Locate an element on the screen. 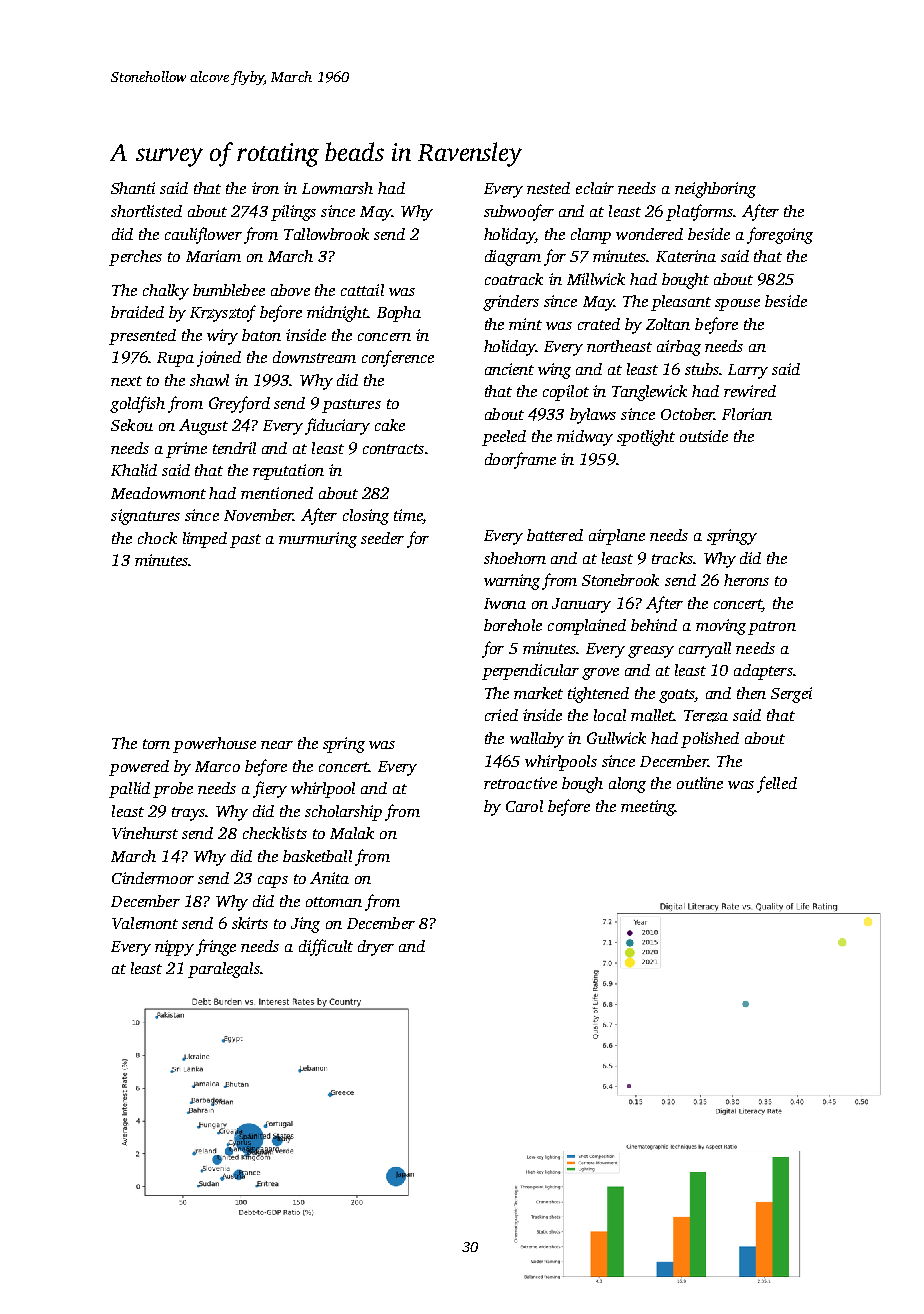 The image size is (924, 1314). paralegals is located at coordinates (224, 970).
